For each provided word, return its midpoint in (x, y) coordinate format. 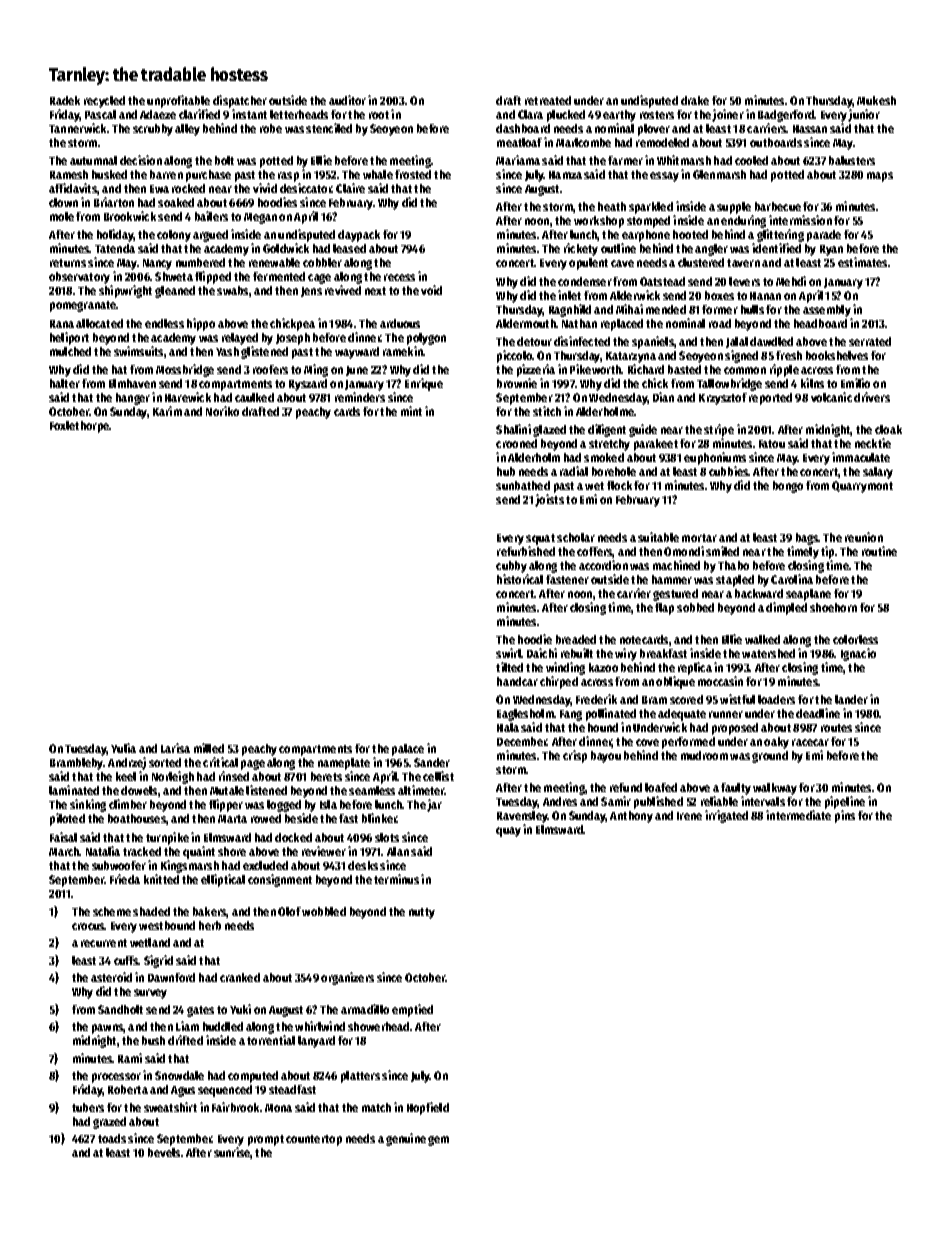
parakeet (656, 445)
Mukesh (876, 100)
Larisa (175, 748)
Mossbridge (185, 370)
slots (387, 837)
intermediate (798, 815)
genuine (406, 1139)
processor (116, 1078)
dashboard (523, 128)
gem (438, 1141)
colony (174, 236)
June (357, 371)
